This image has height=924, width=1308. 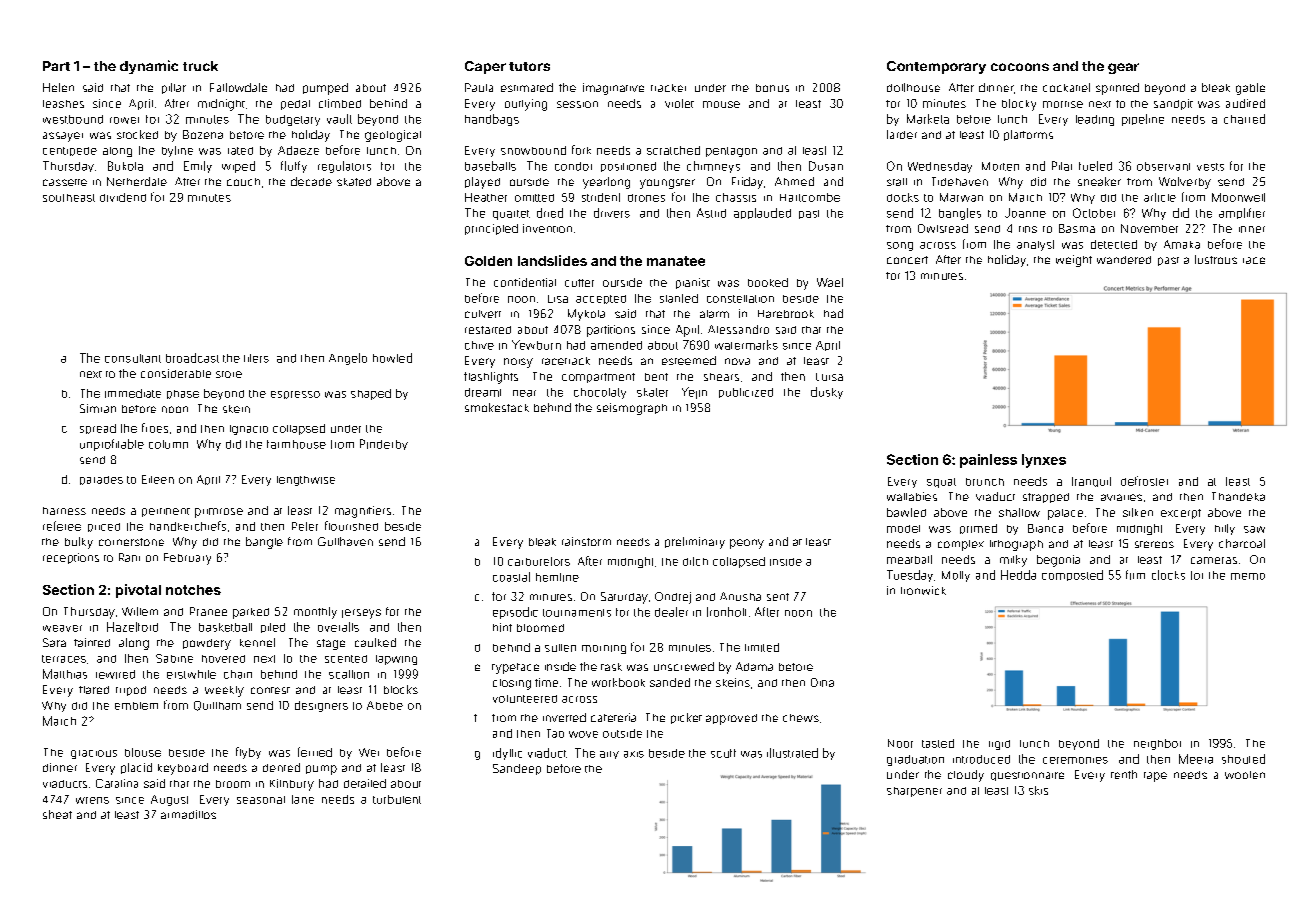 What do you see at coordinates (149, 67) in the image?
I see `dynamic` at bounding box center [149, 67].
